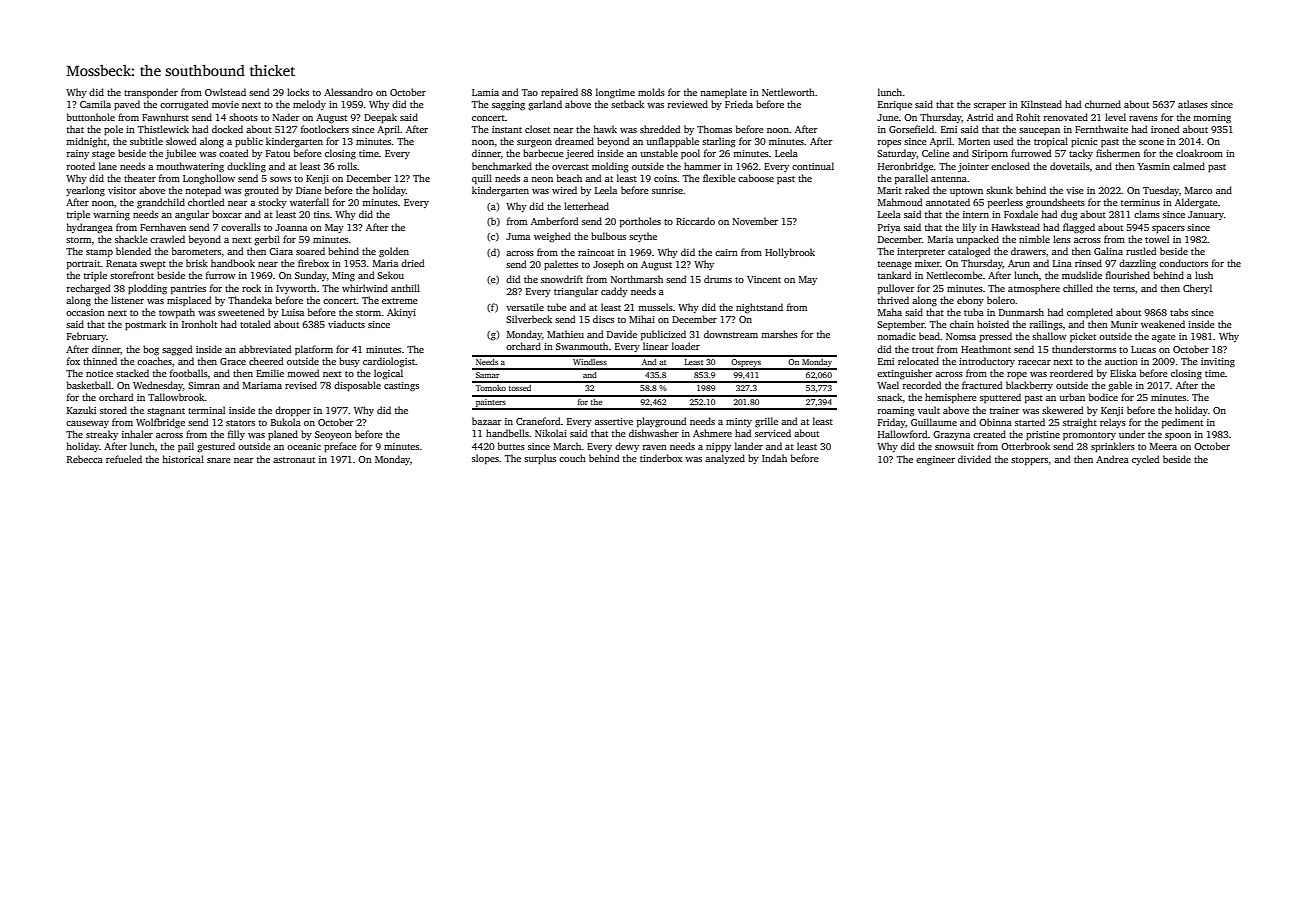 Image resolution: width=1308 pixels, height=924 pixels. Describe the element at coordinates (265, 349) in the page. I see `abbreviated` at that location.
